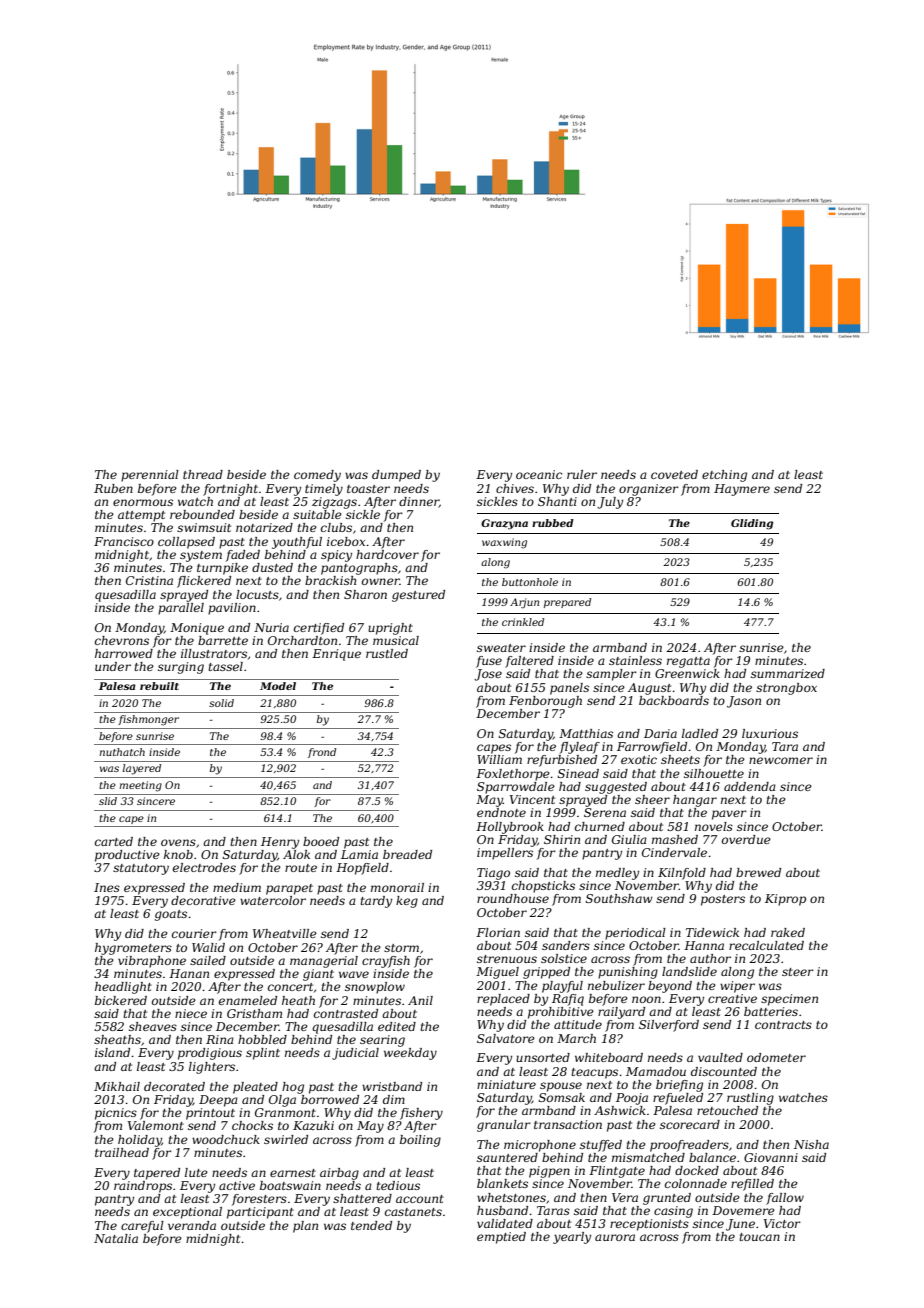  What do you see at coordinates (539, 474) in the screenshot?
I see `oceanic` at bounding box center [539, 474].
